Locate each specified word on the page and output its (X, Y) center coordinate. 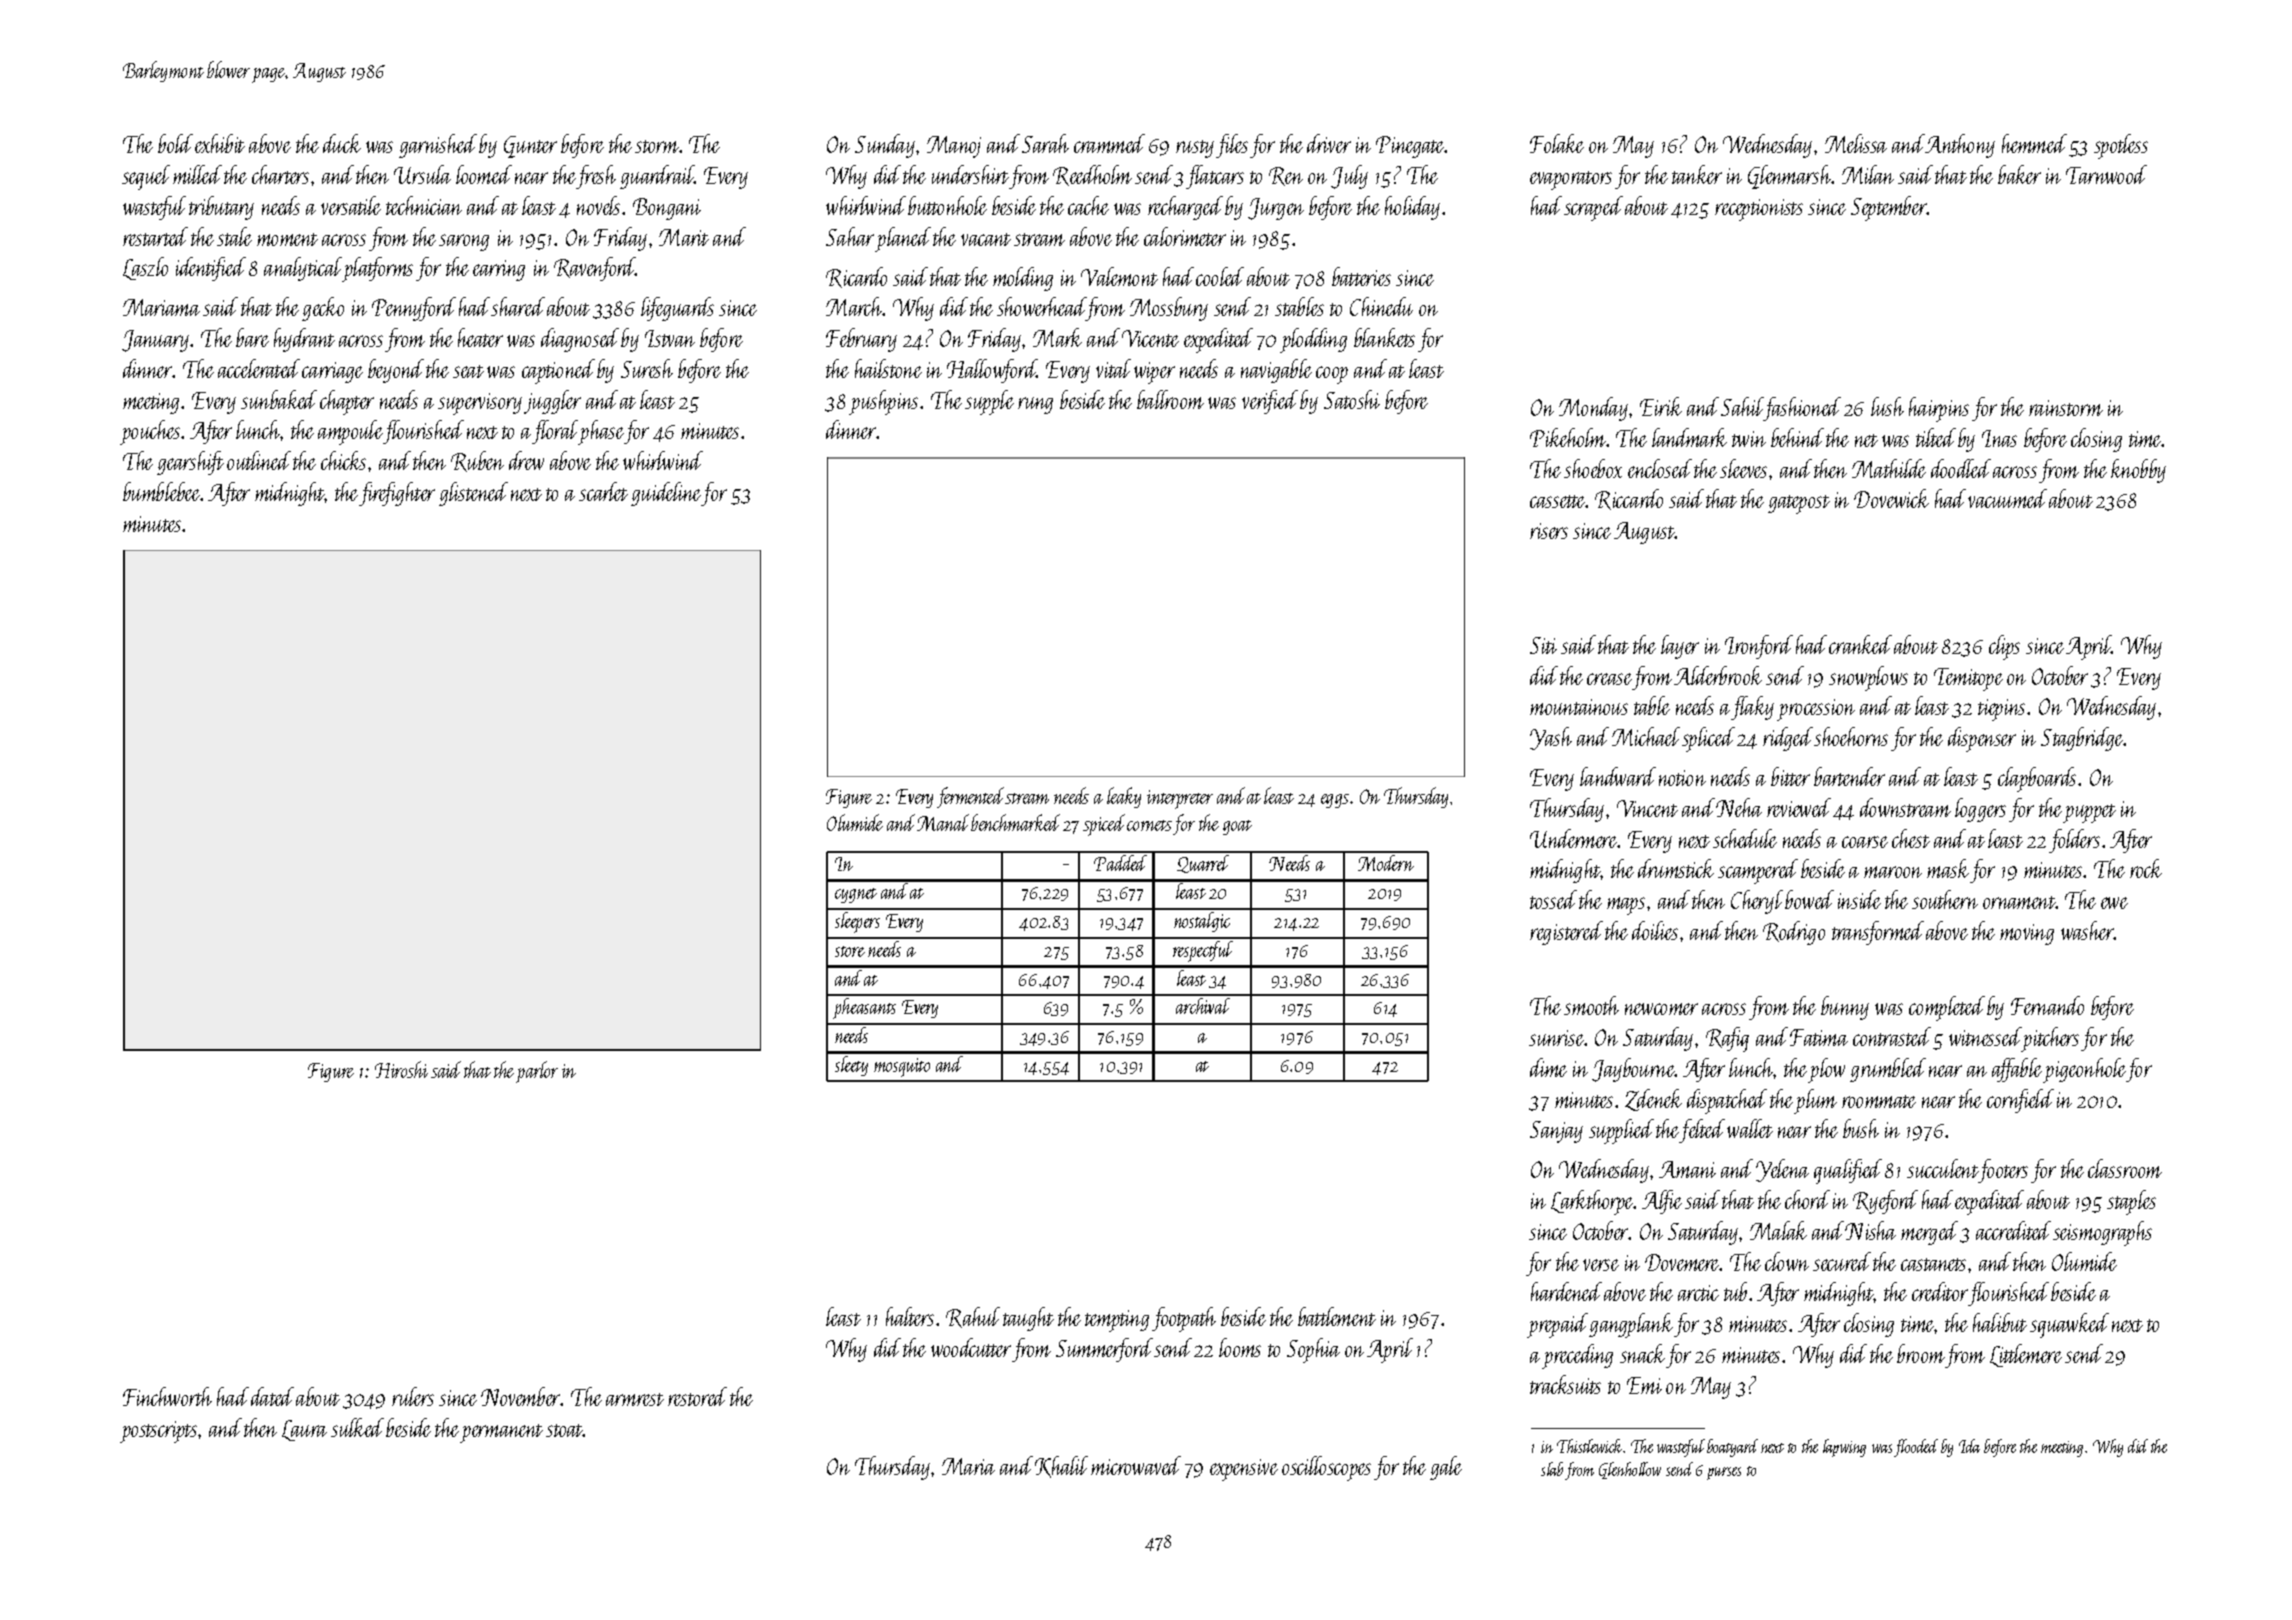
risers (1549, 531)
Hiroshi (401, 1069)
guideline (666, 494)
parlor (537, 1072)
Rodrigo (1794, 933)
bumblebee (162, 491)
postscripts (158, 1432)
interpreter (1180, 799)
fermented (971, 797)
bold (175, 143)
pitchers (2050, 1039)
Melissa (1856, 143)
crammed (1109, 143)
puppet (2089, 813)
